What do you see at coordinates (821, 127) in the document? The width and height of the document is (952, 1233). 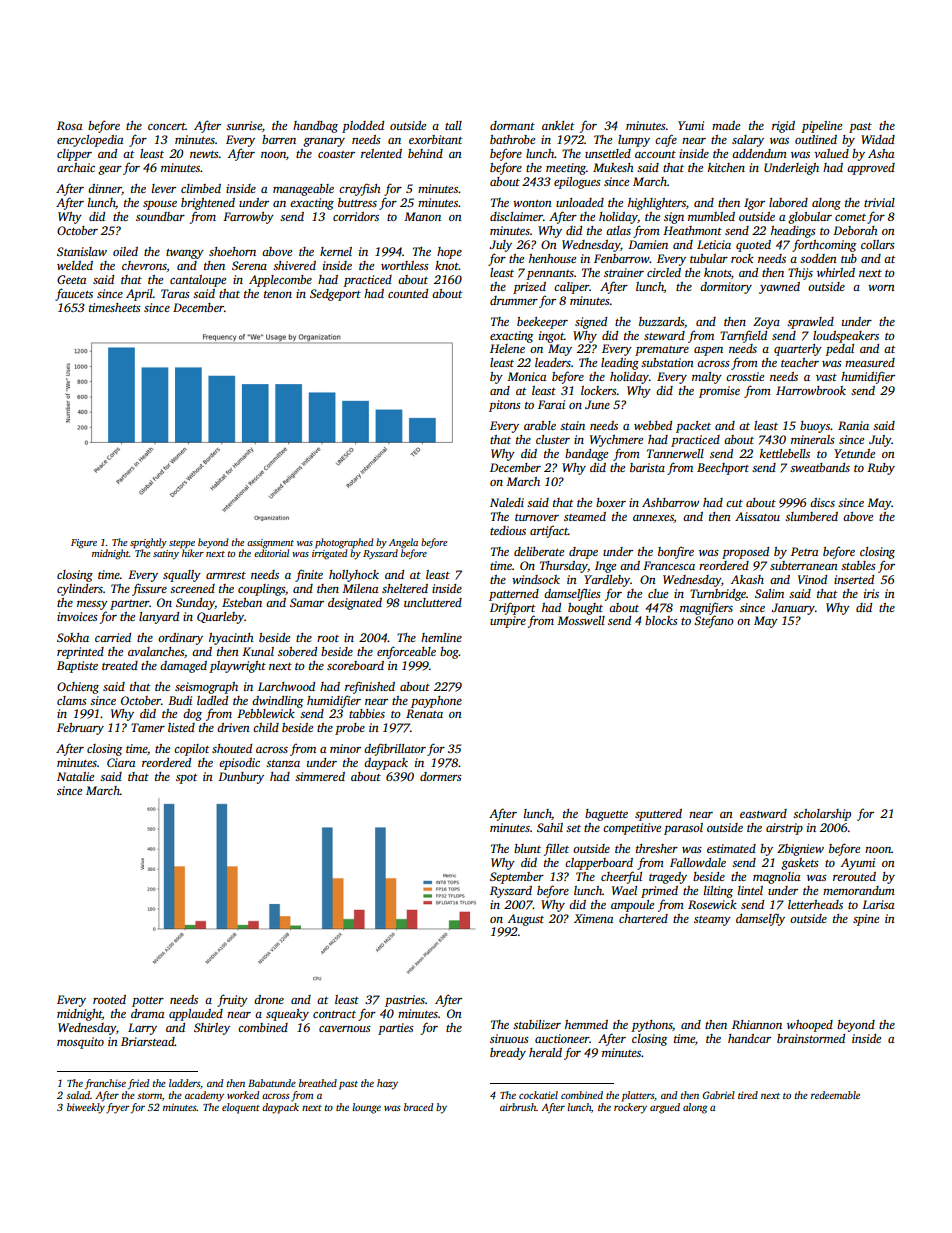 I see `pipeline` at bounding box center [821, 127].
